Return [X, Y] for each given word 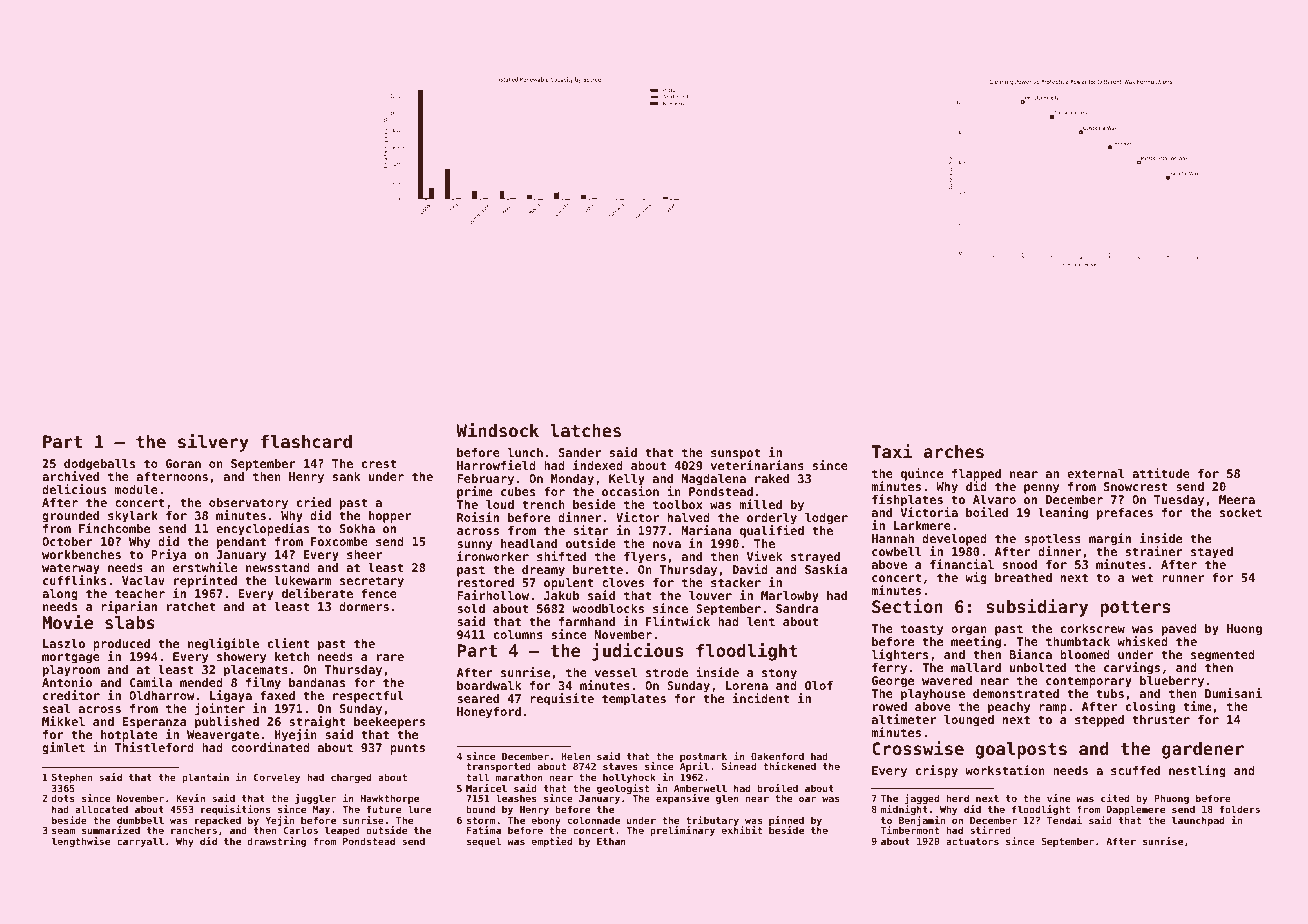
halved [689, 517]
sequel [484, 842]
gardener [1203, 750]
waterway [71, 569]
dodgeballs [99, 465]
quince [922, 474]
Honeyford [489, 713]
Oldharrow [161, 695]
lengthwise [81, 842]
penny [1041, 489]
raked [772, 478]
